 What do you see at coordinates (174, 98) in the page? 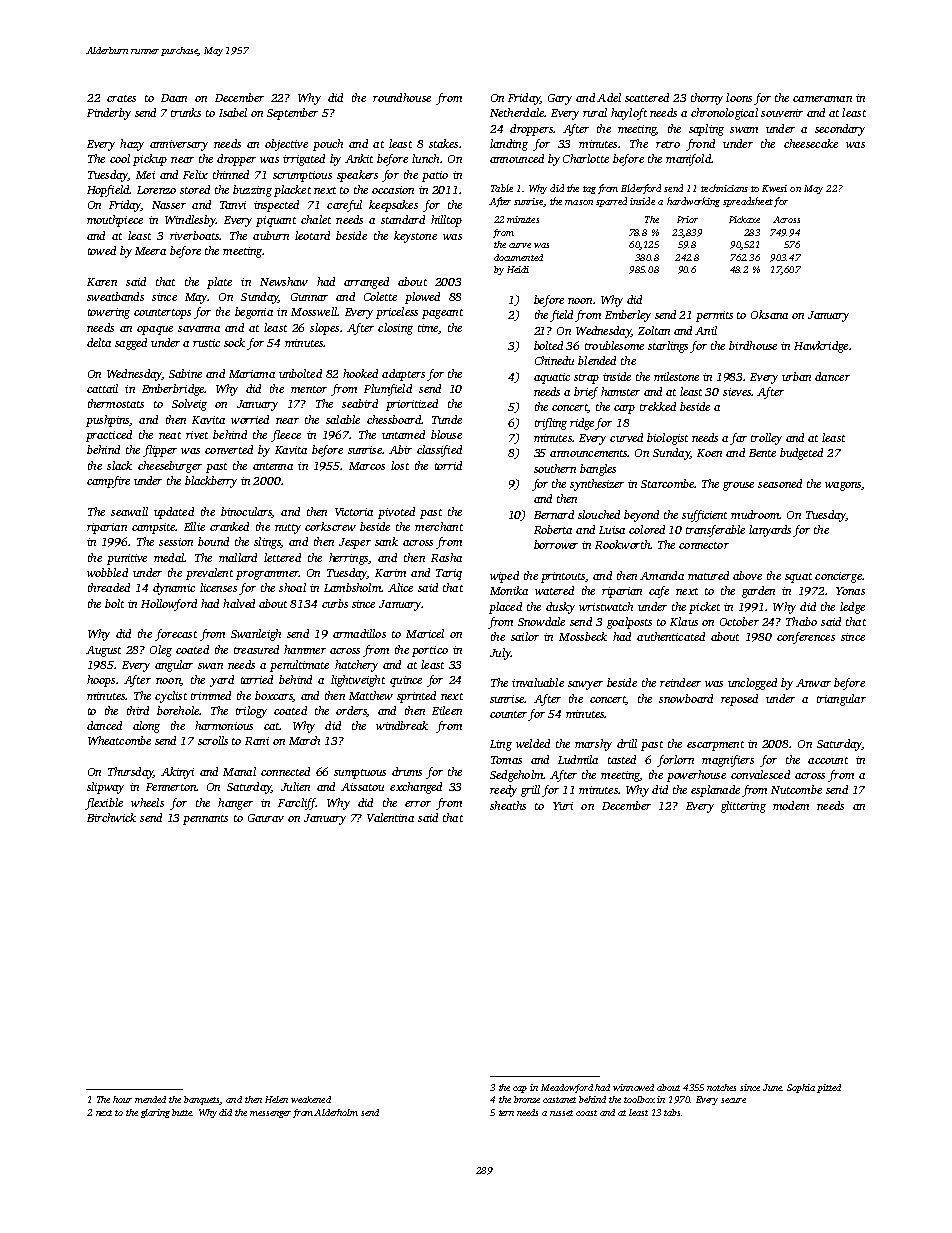
I see `Daan` at bounding box center [174, 98].
